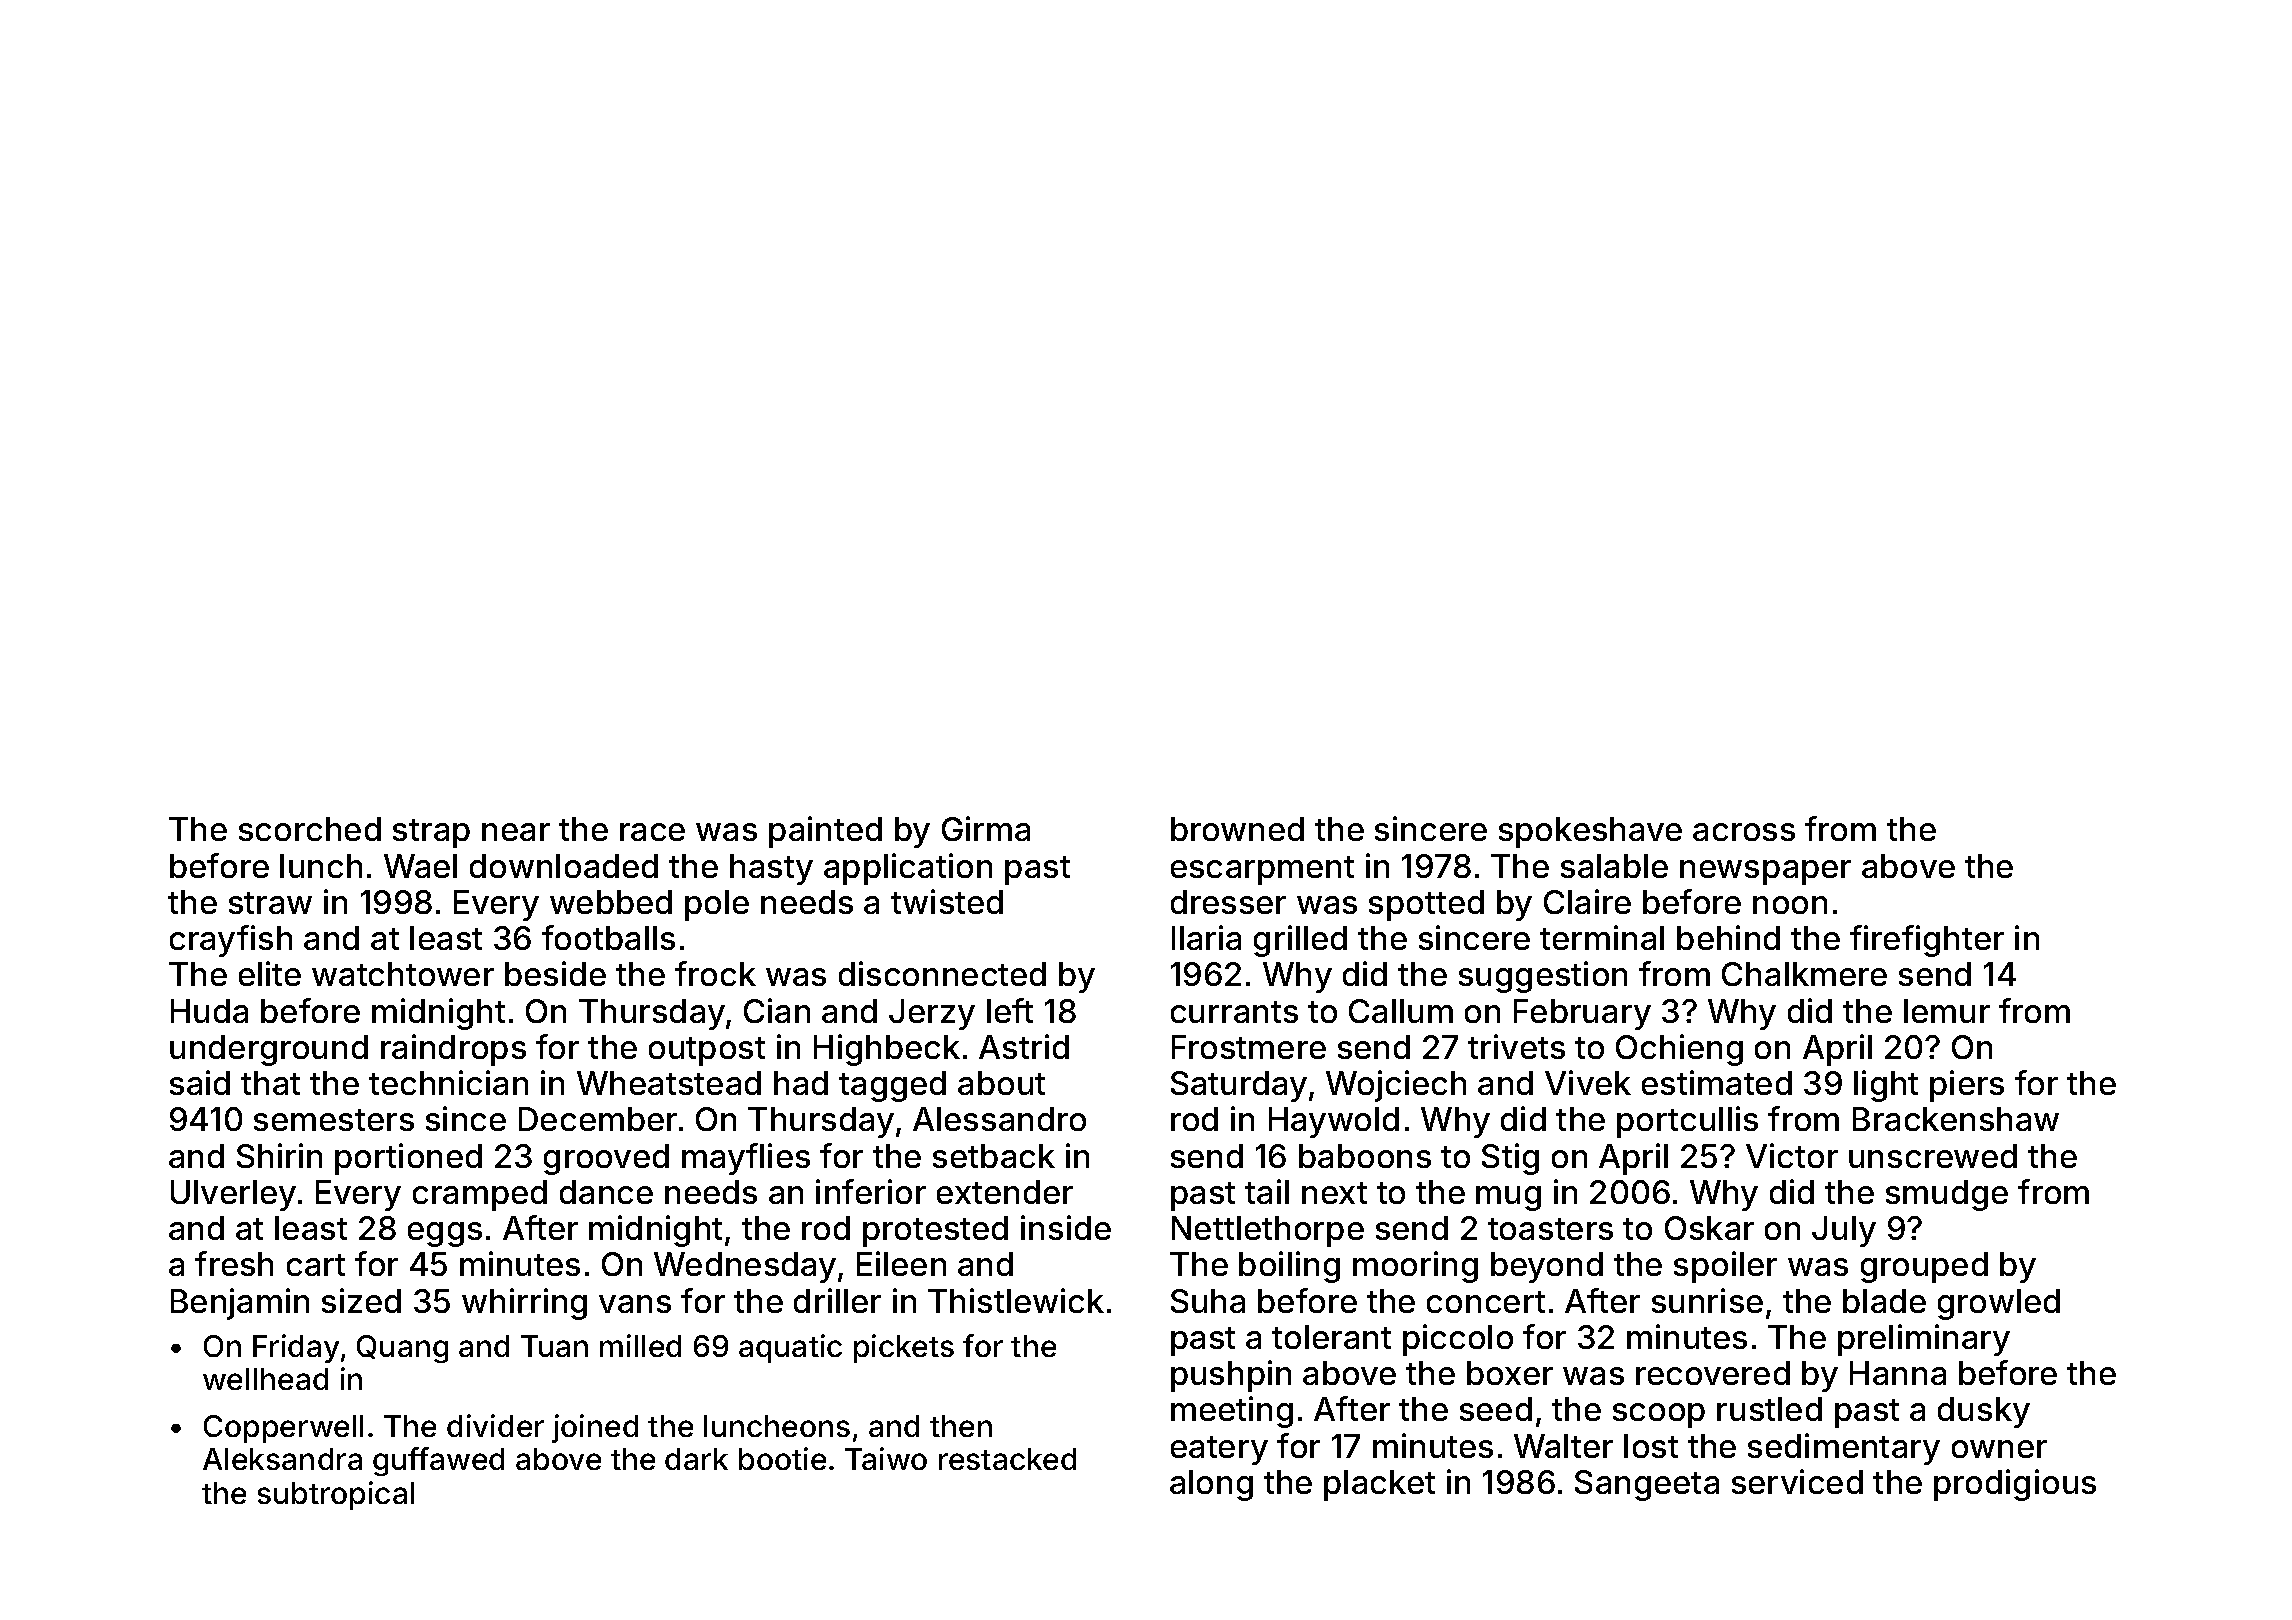 This image has height=1620, width=2292. What do you see at coordinates (1602, 937) in the image?
I see `terminal` at bounding box center [1602, 937].
